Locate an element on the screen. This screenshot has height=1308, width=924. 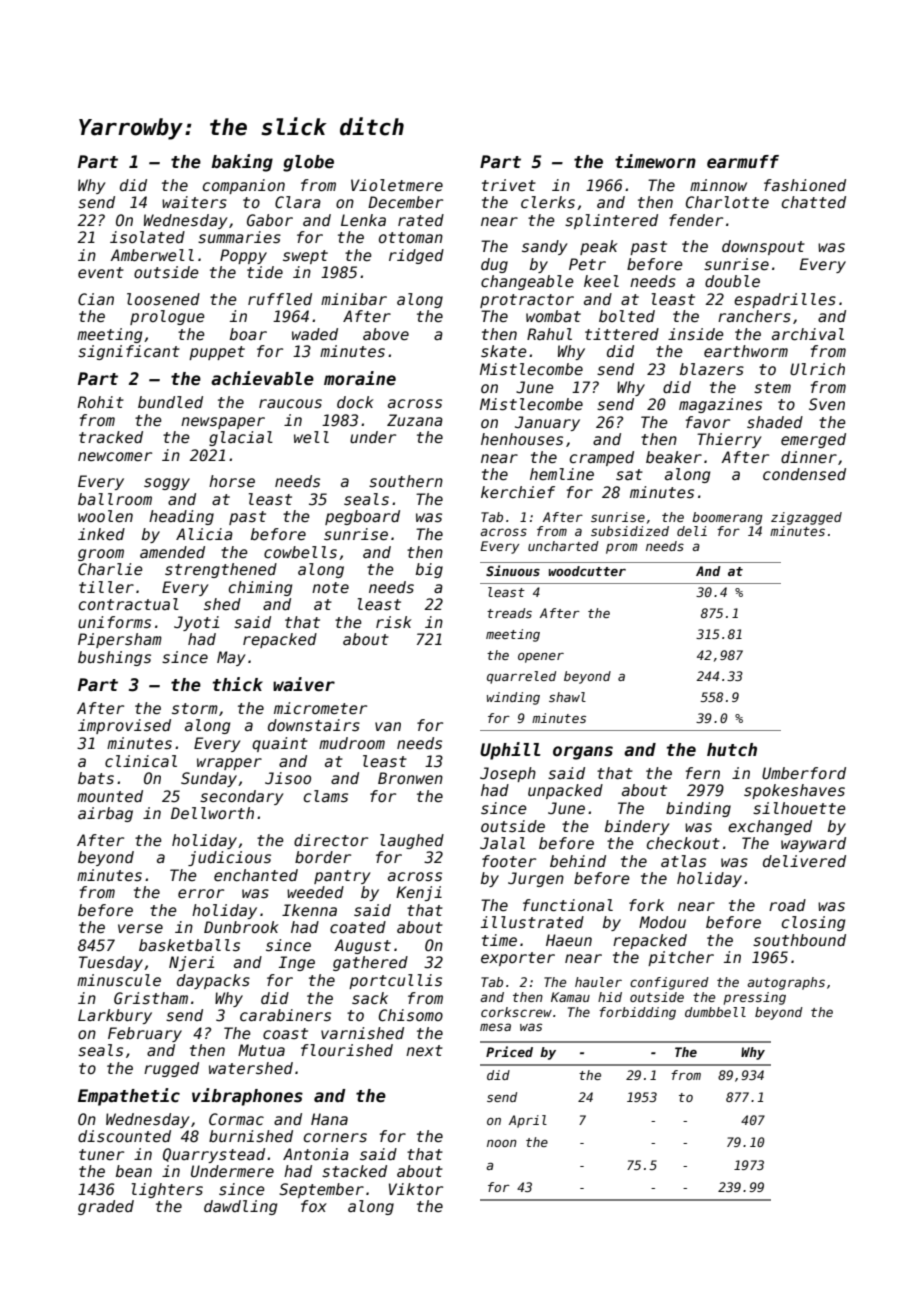
henhouses is located at coordinates (522, 439).
